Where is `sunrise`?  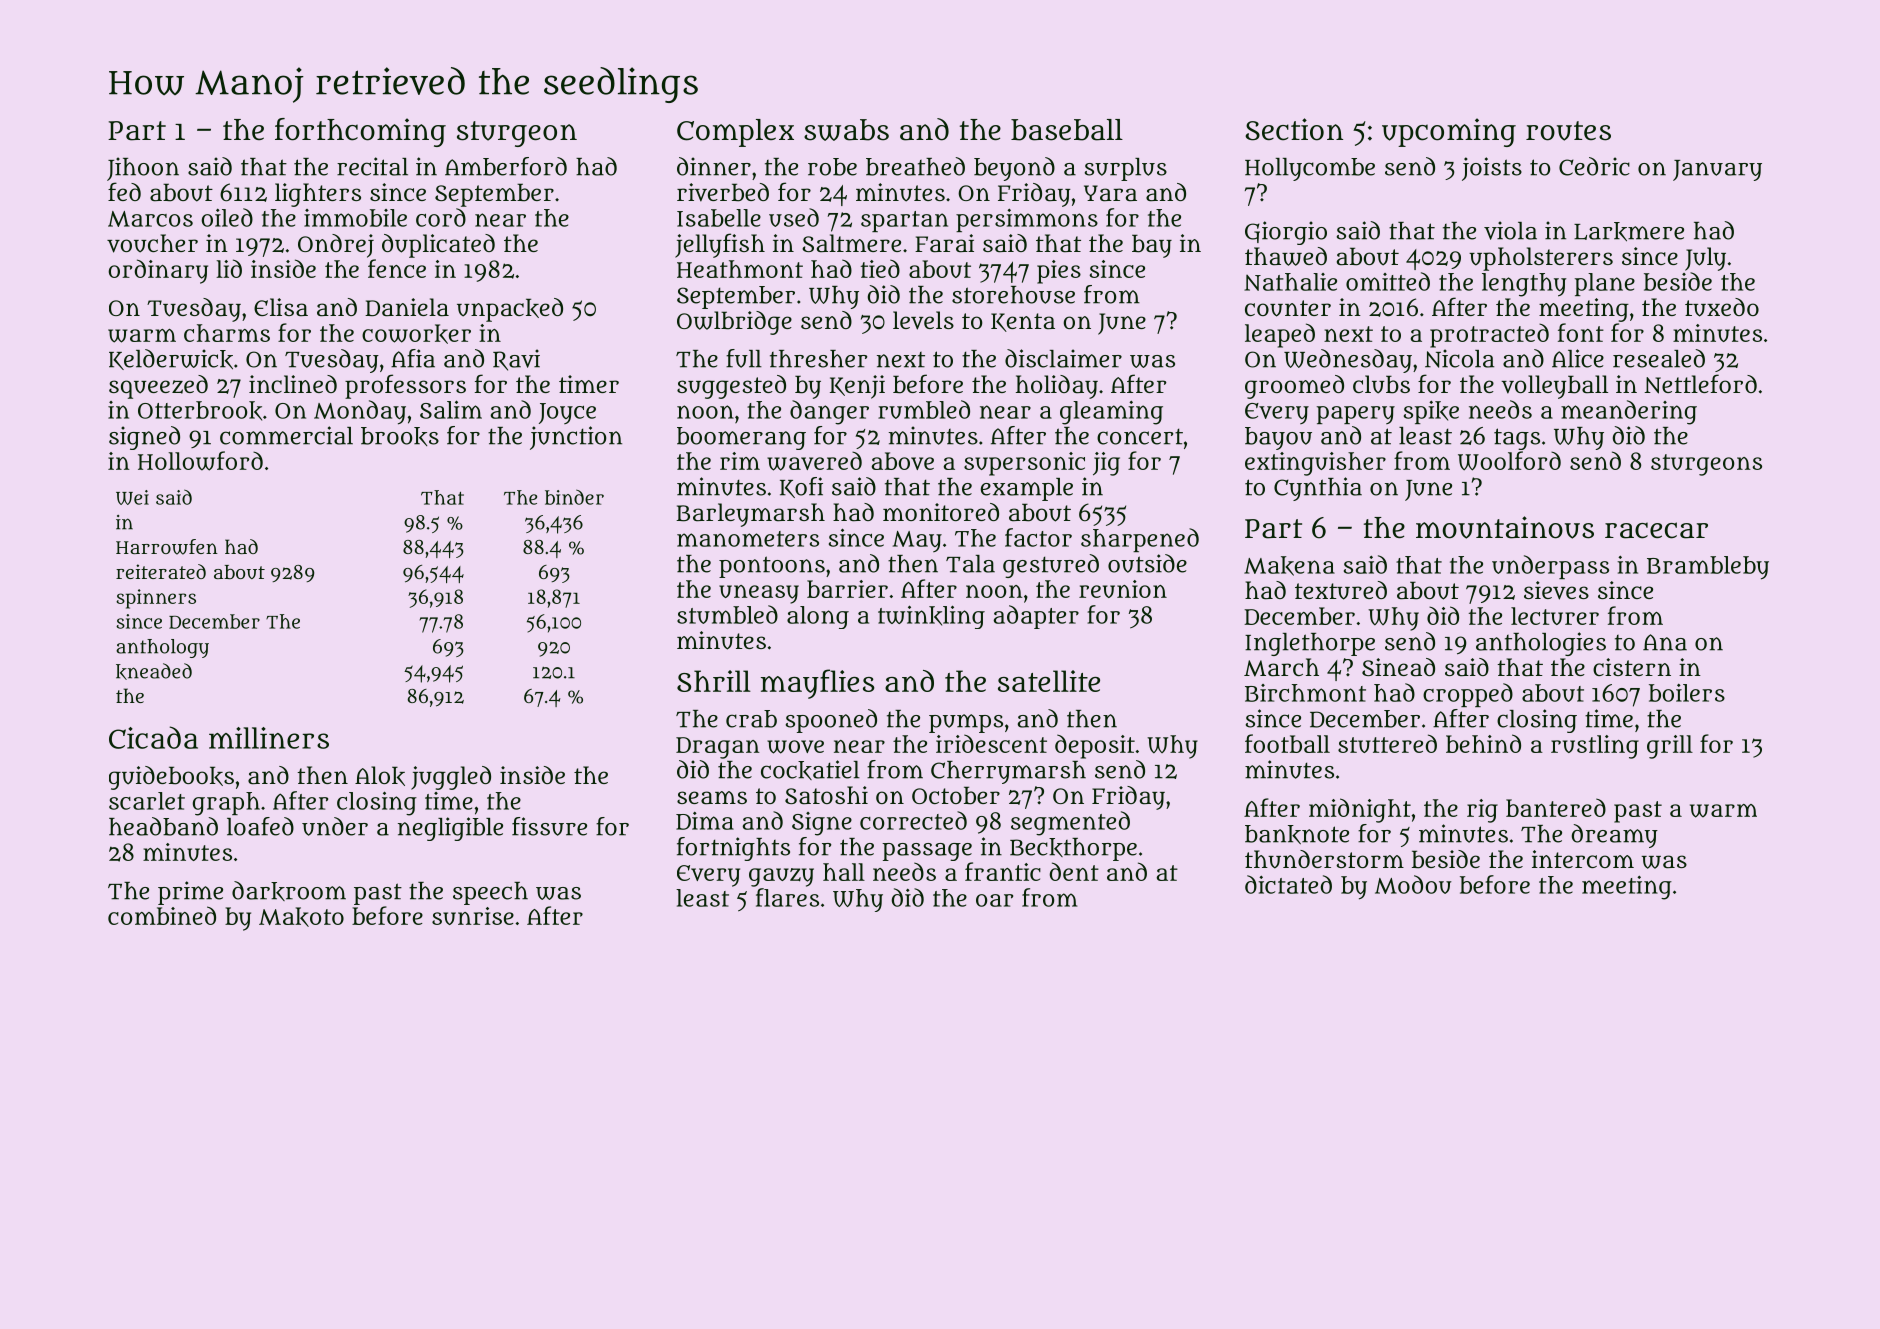 sunrise is located at coordinates (473, 916).
